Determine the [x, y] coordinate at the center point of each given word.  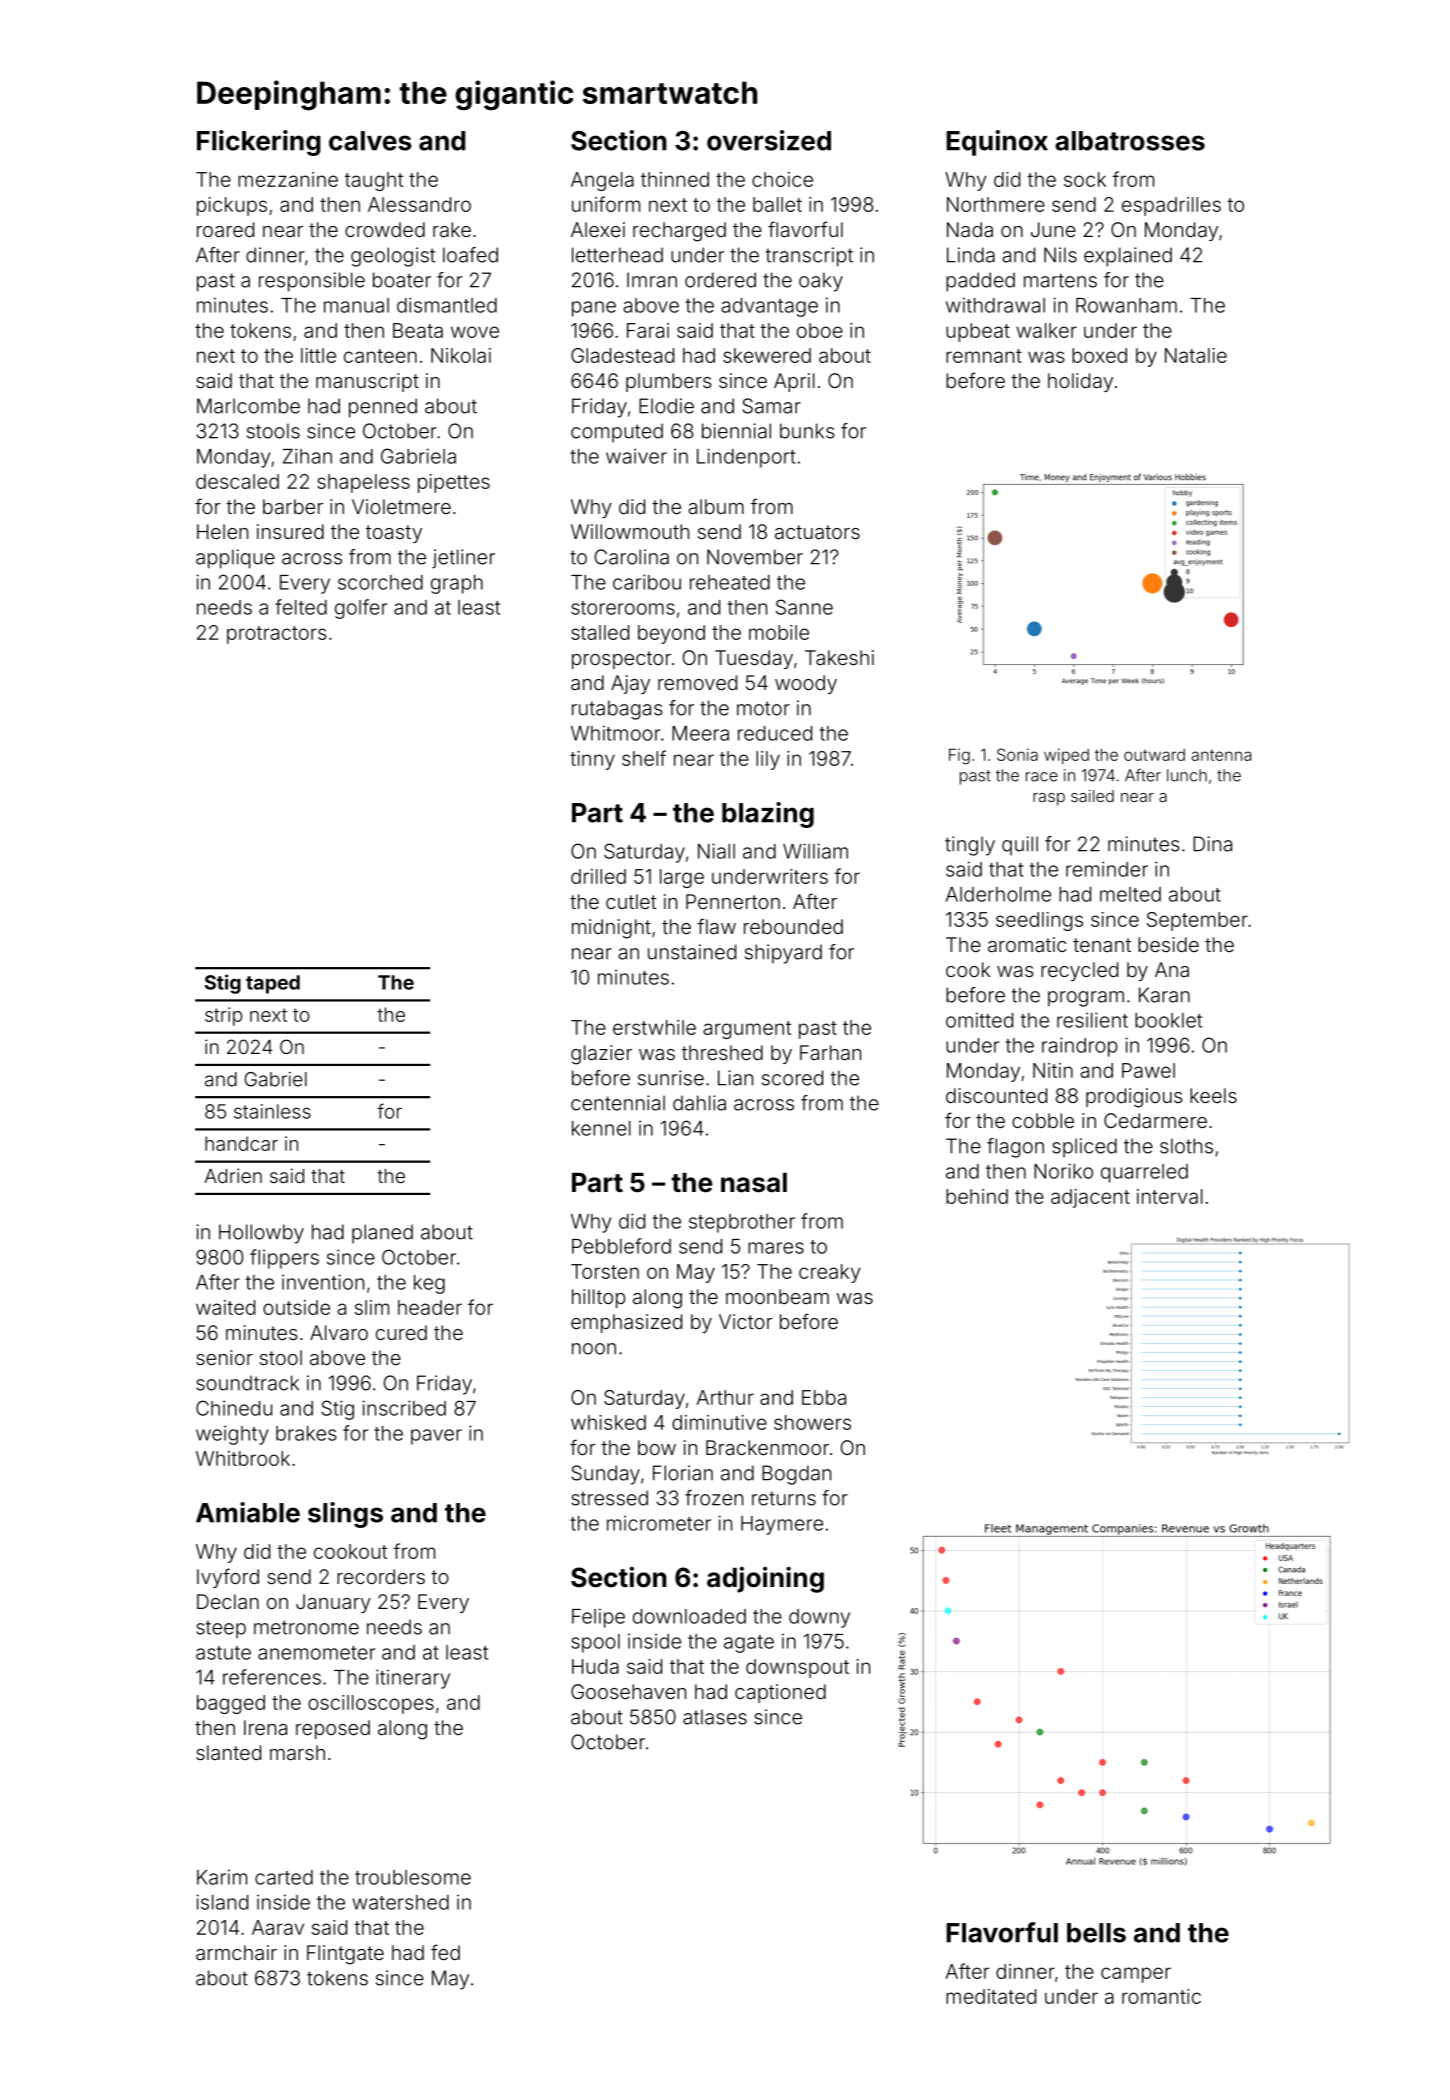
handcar [241, 1143]
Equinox [997, 143]
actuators [817, 532]
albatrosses [1130, 141]
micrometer [659, 1523]
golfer [361, 609]
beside [1168, 944]
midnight [611, 929]
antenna [1221, 755]
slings [345, 1515]
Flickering [259, 143]
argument [747, 1030]
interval [1170, 1196]
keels [1213, 1095]
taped [273, 984]
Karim [222, 1877]
